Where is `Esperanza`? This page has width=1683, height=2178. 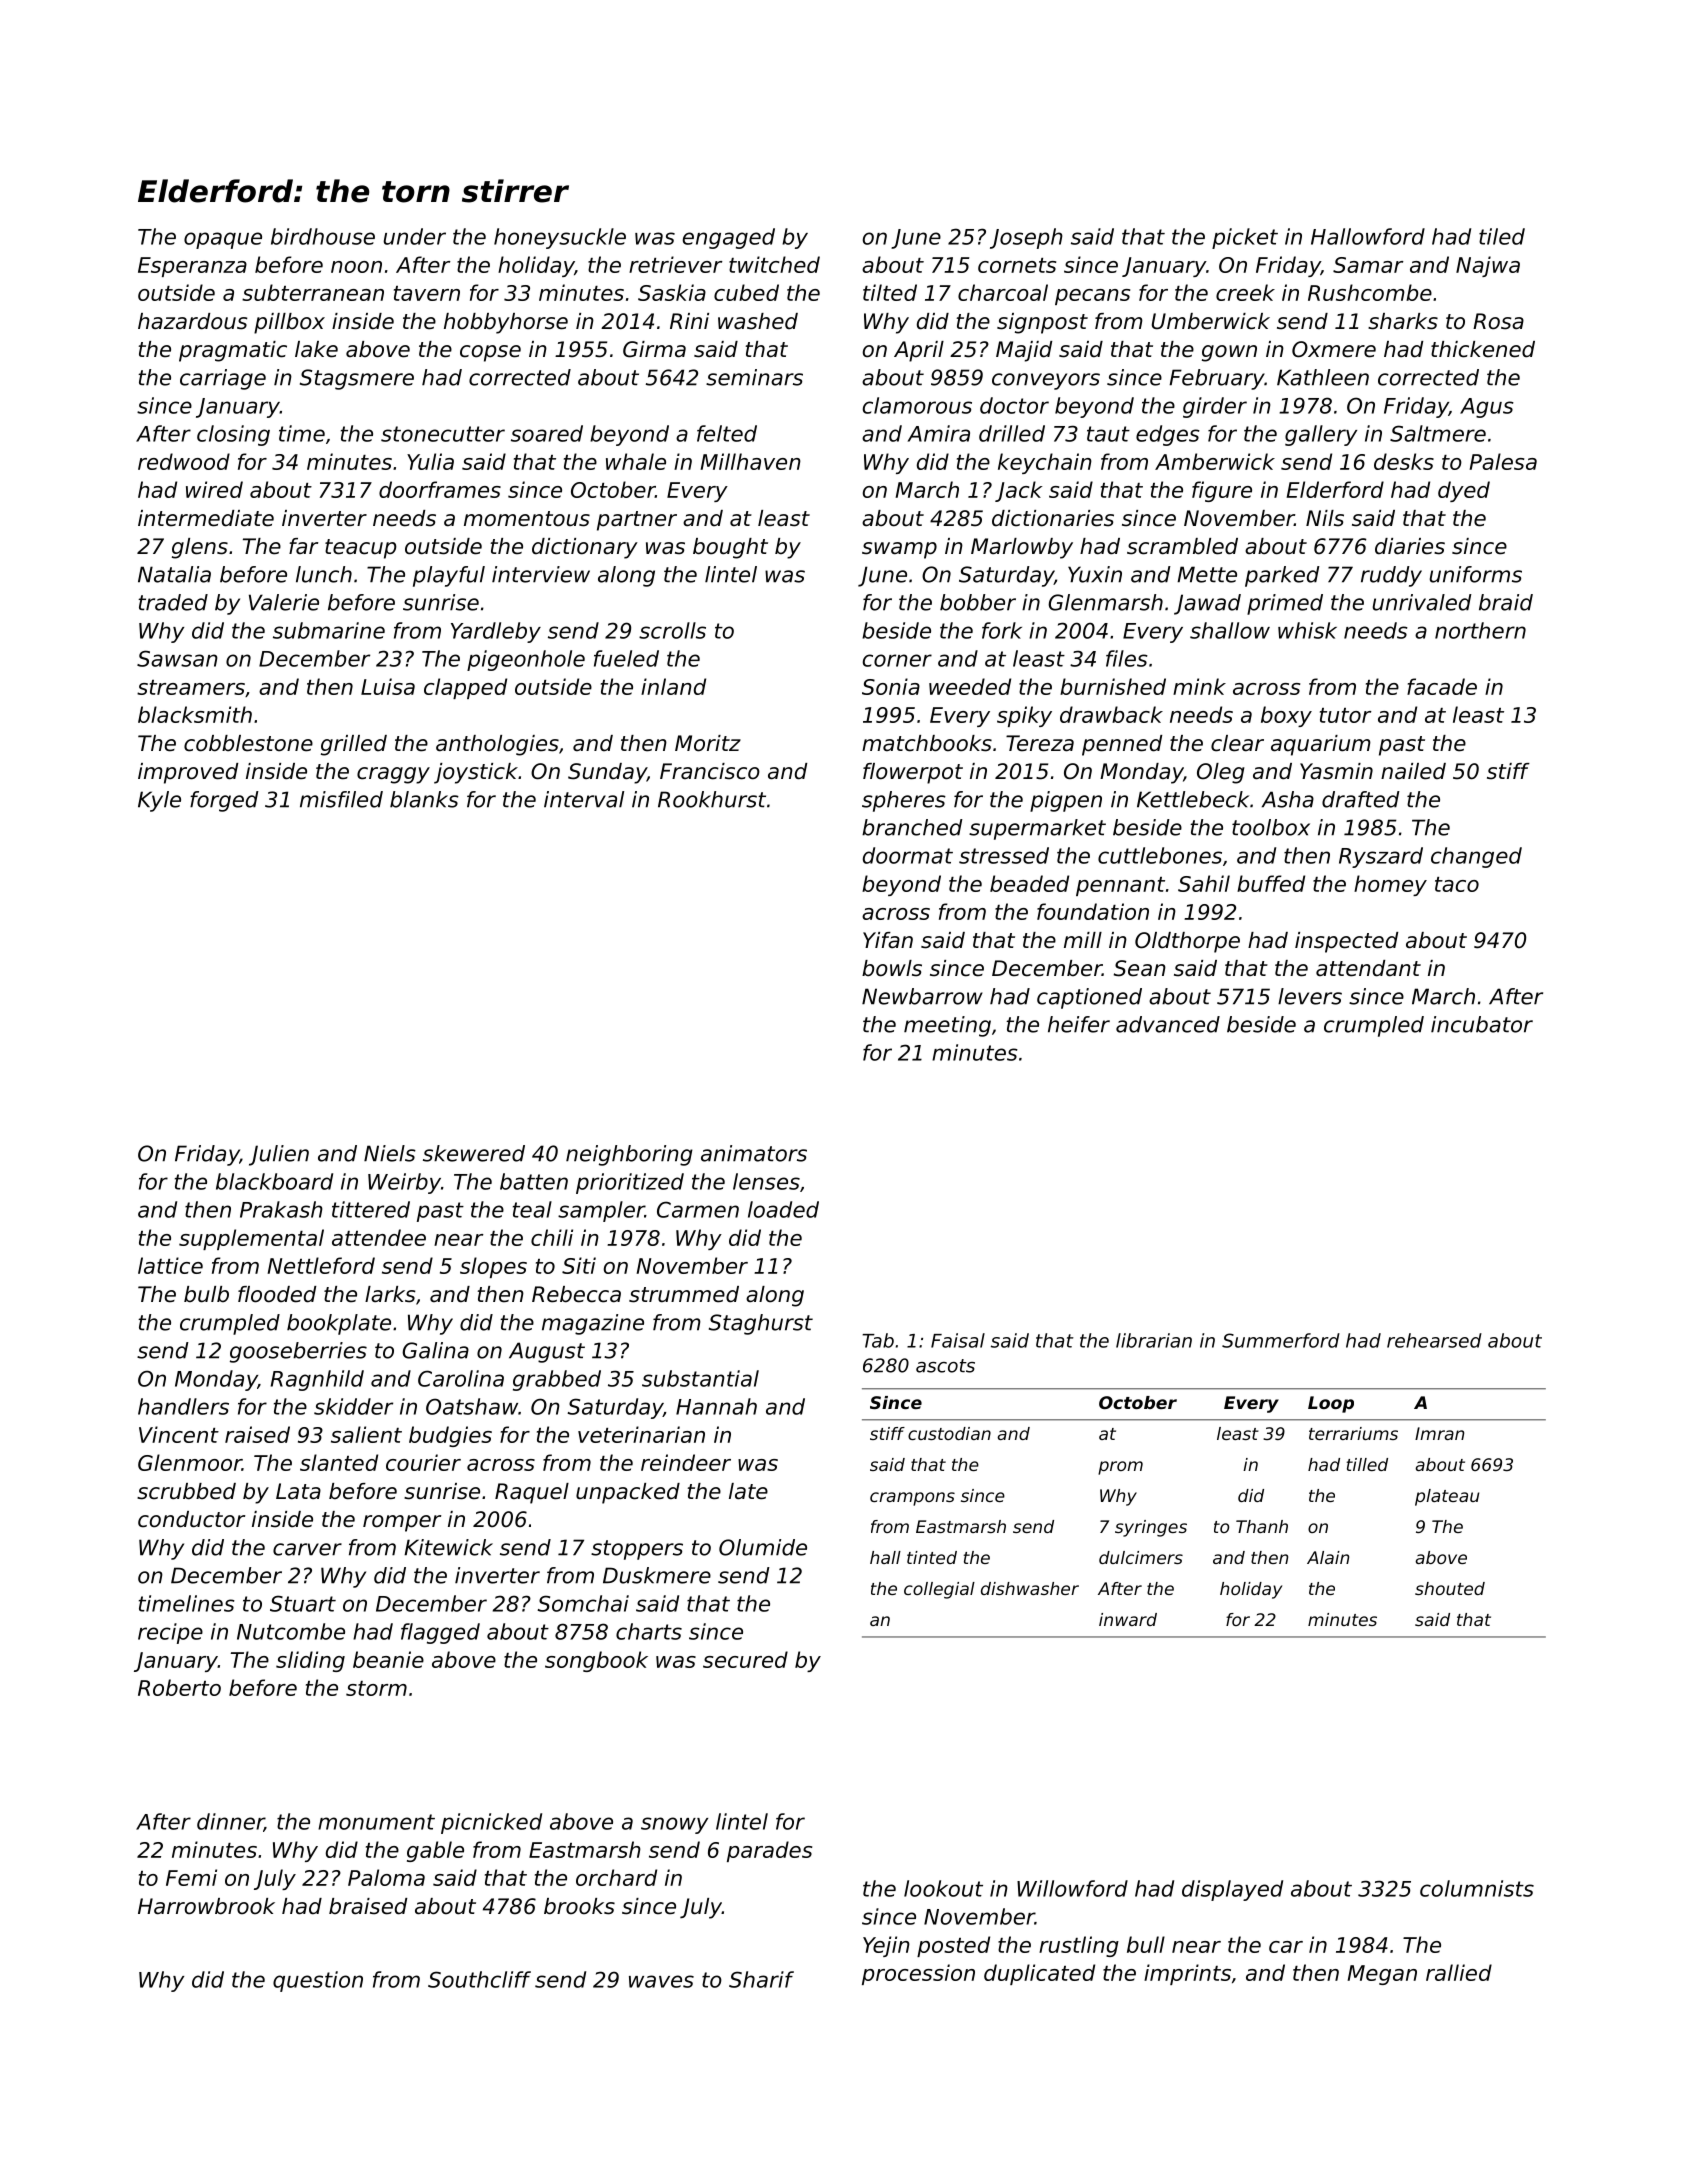 Esperanza is located at coordinates (192, 267).
